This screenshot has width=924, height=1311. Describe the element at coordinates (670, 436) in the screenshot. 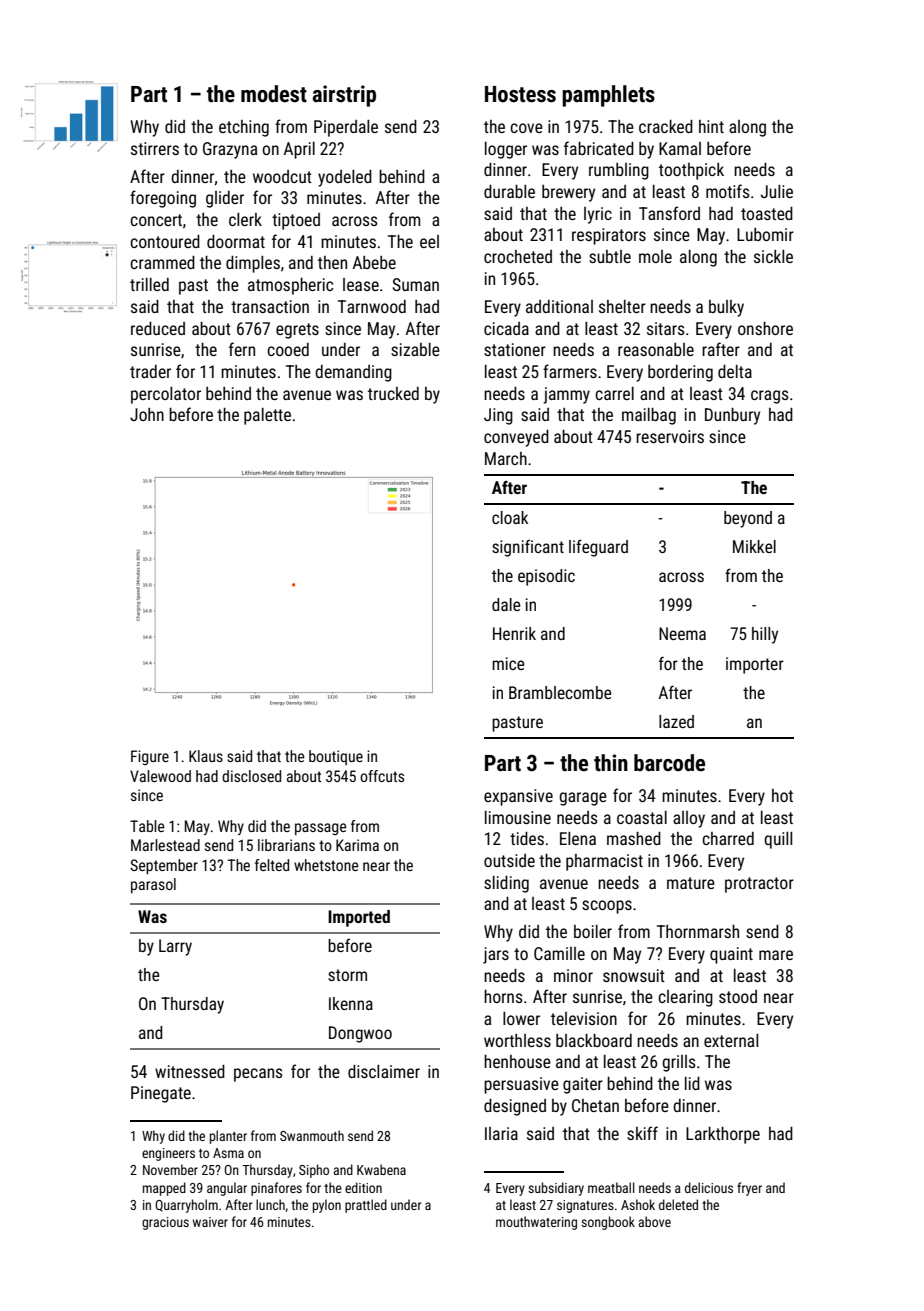

I see `reservoirs` at that location.
